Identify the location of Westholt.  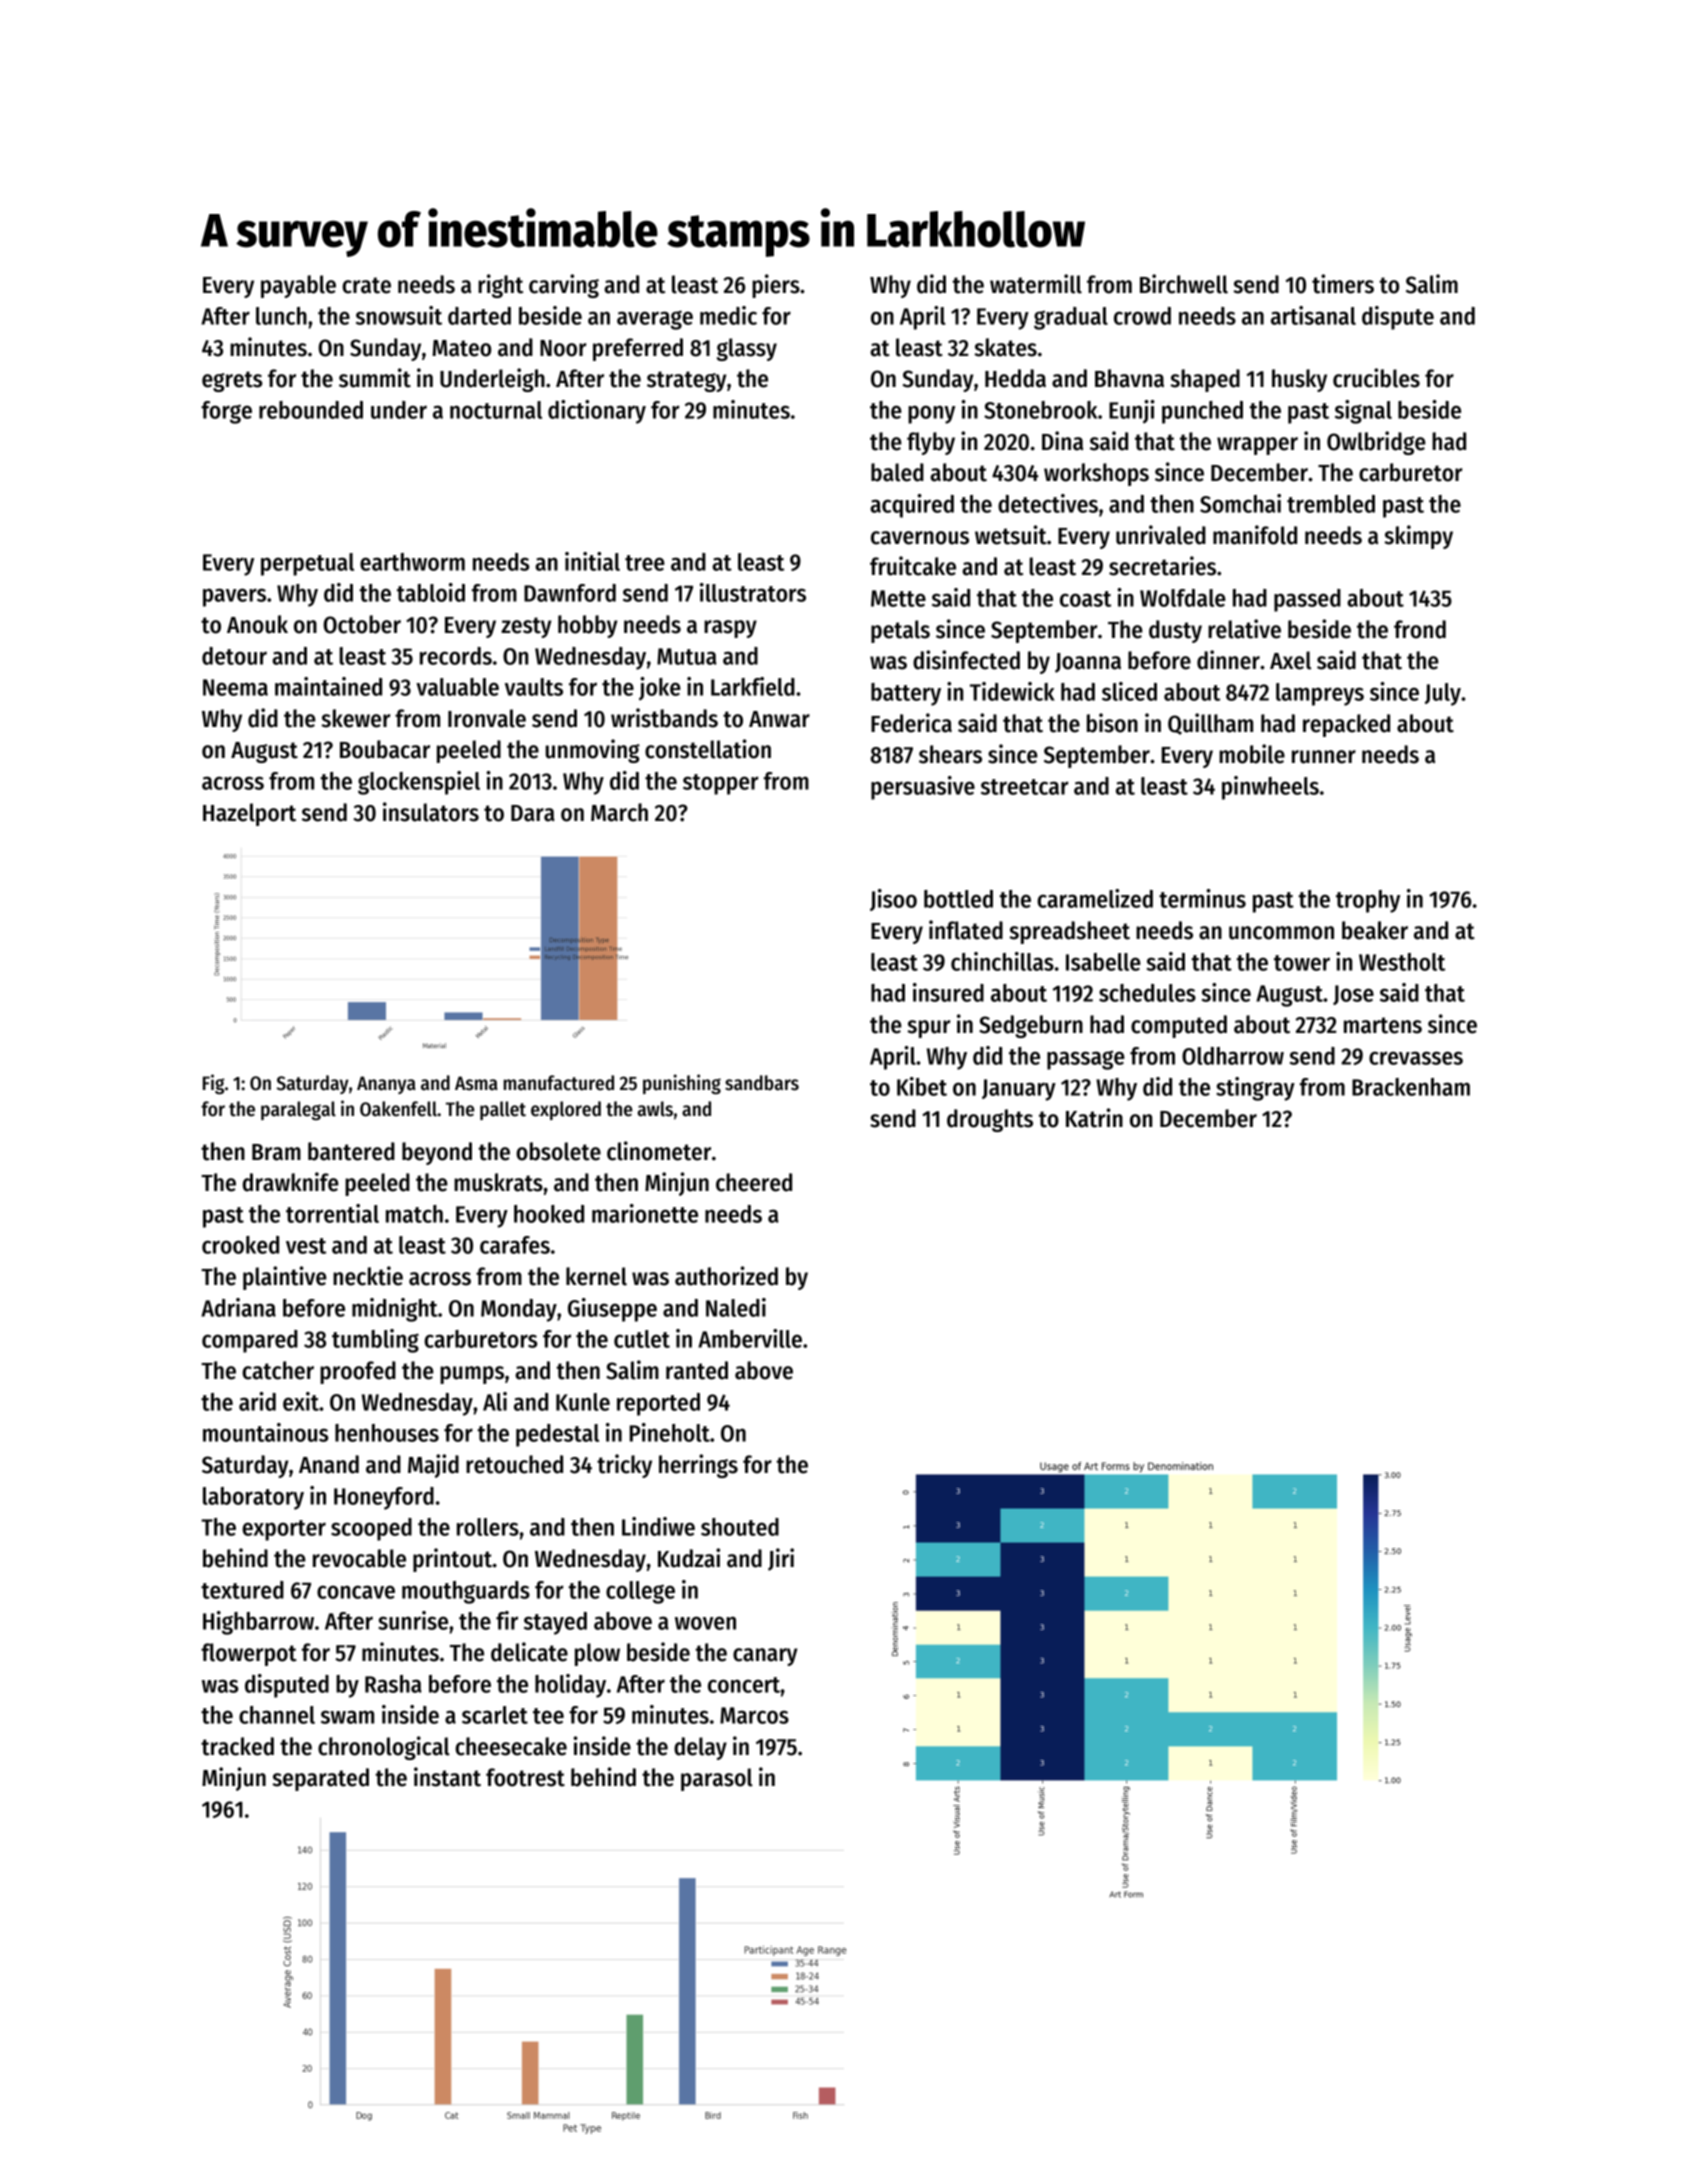
(1402, 962).
